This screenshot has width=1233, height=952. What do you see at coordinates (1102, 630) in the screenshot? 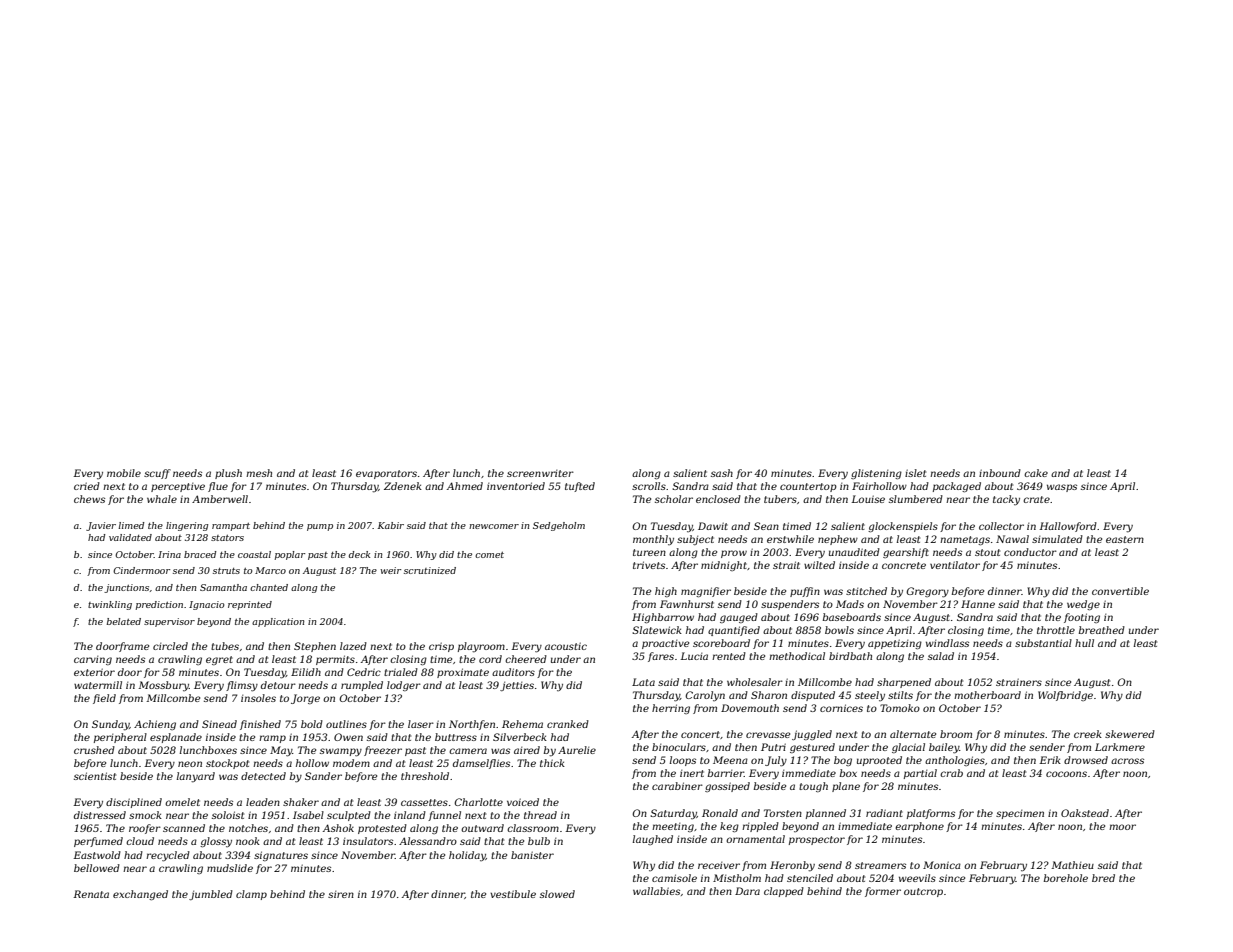
I see `breathed` at bounding box center [1102, 630].
